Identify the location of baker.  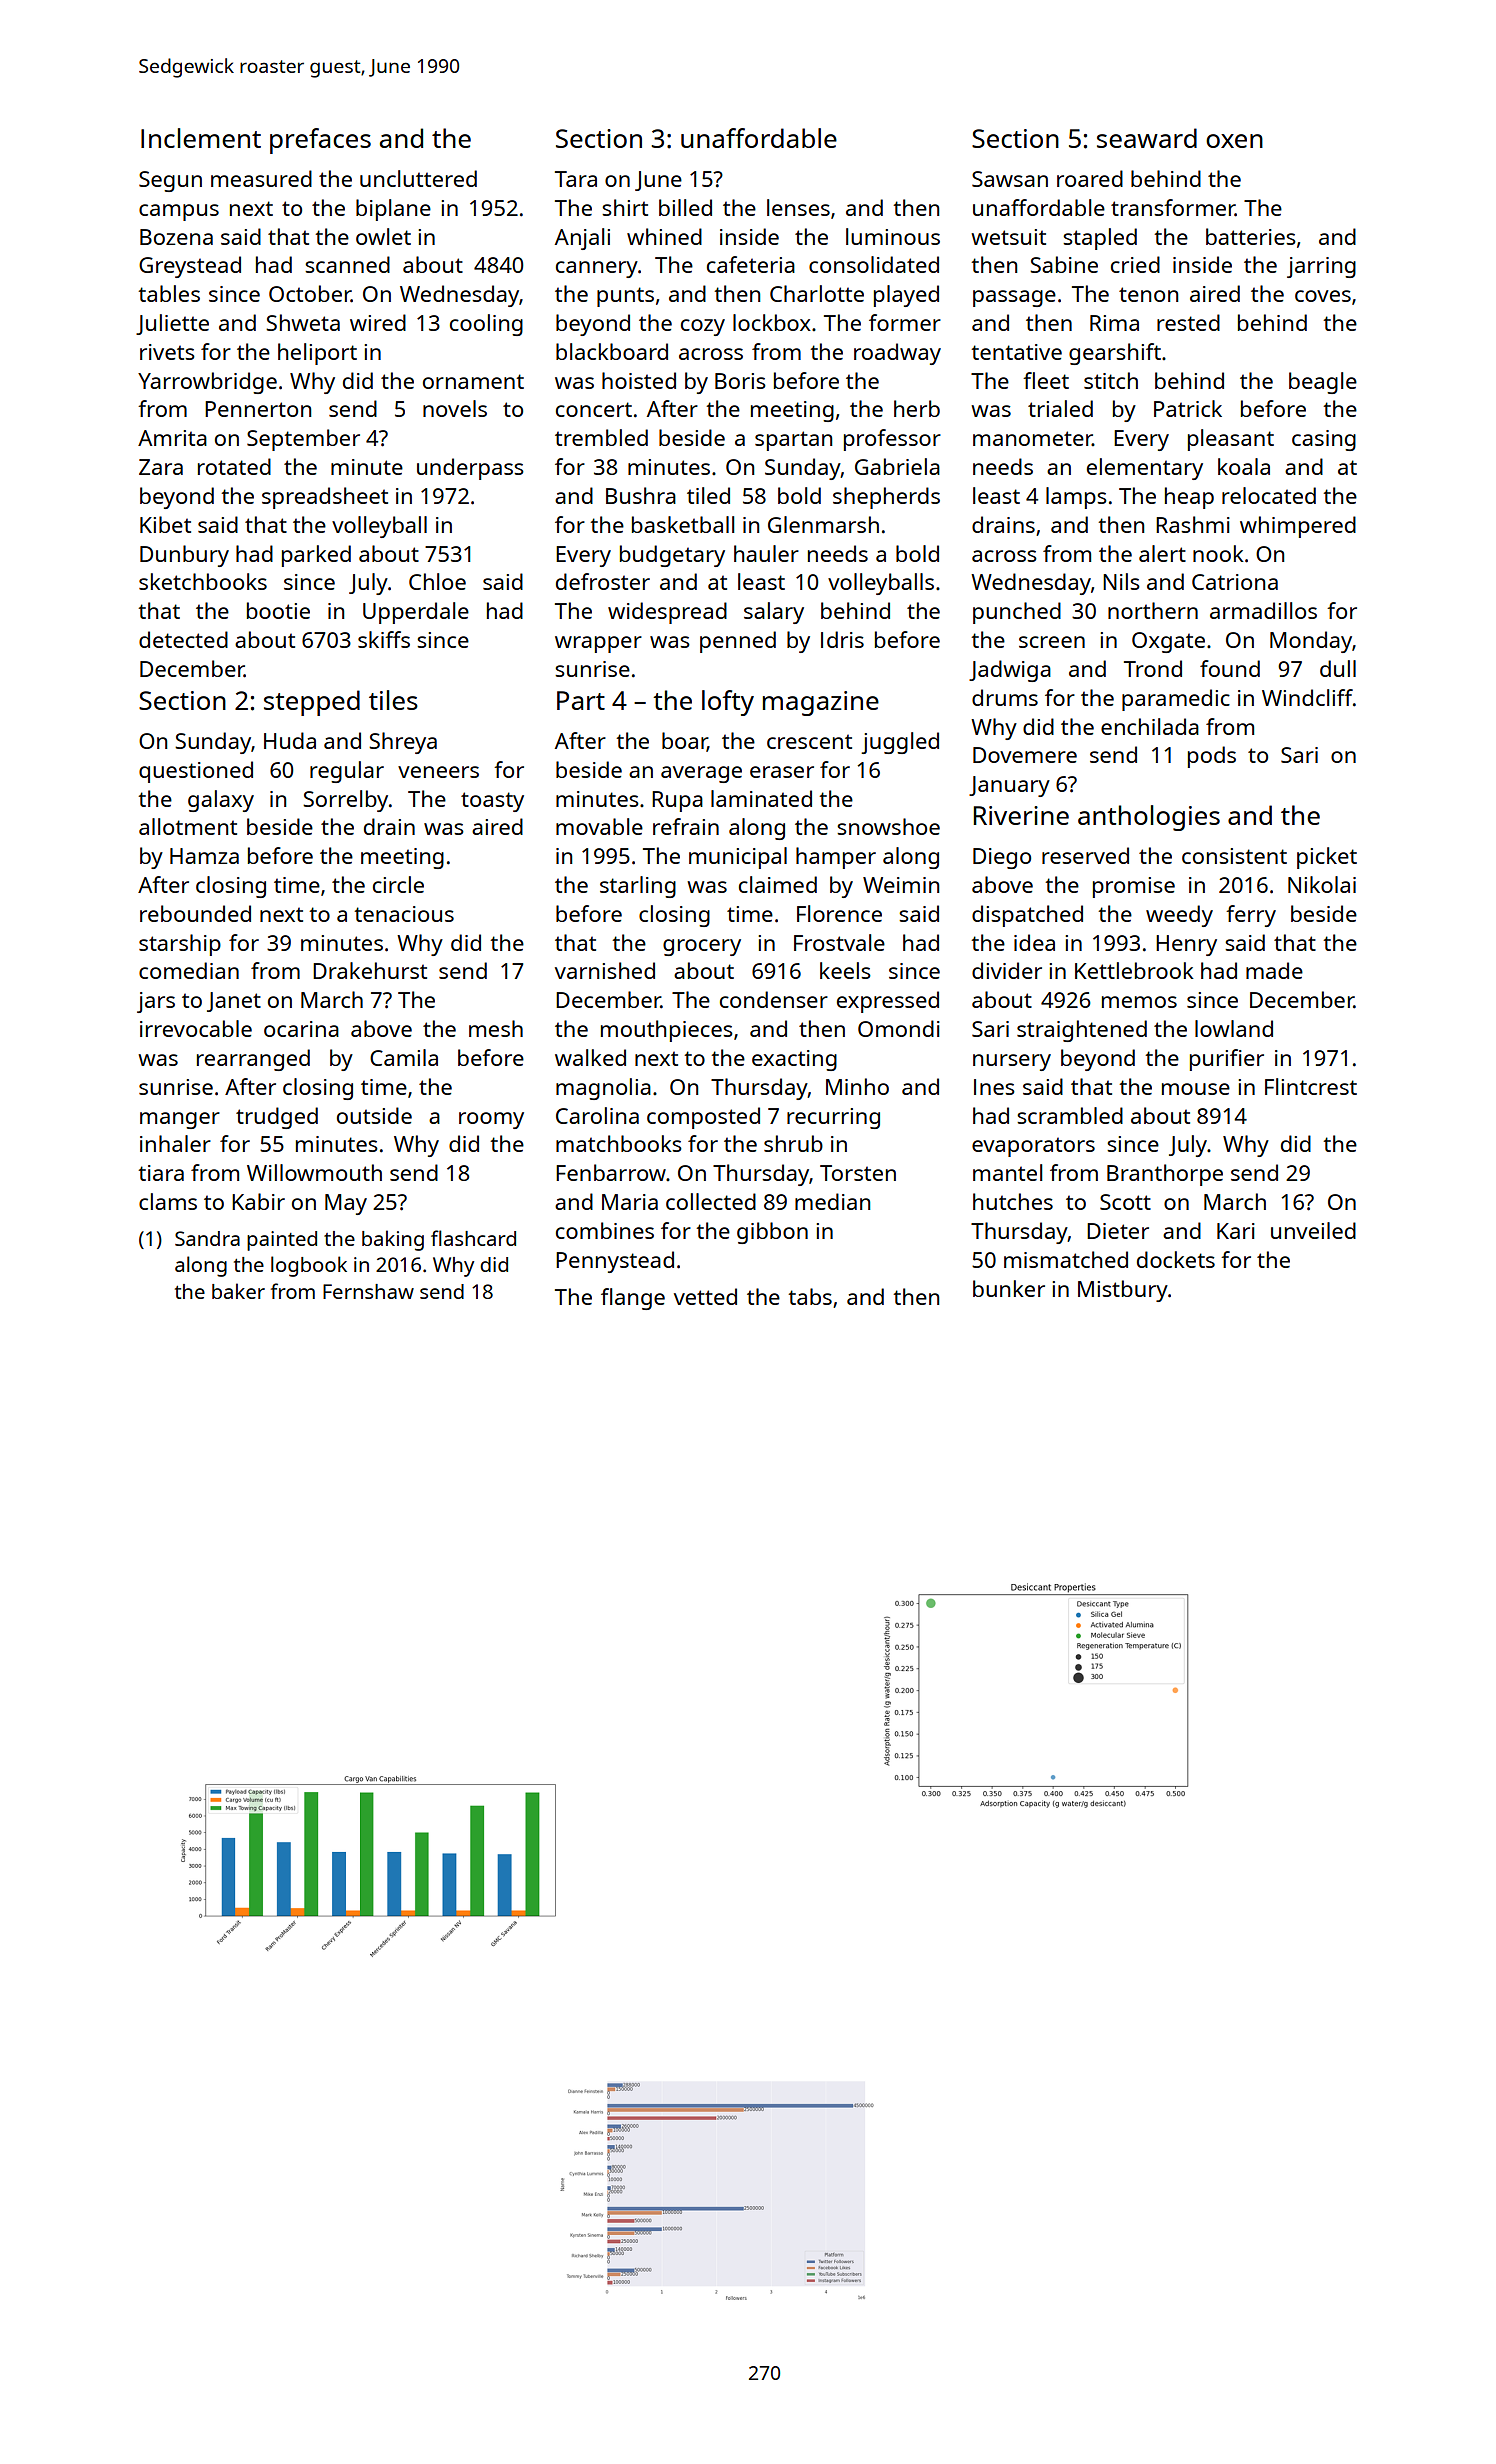
(238, 1291).
